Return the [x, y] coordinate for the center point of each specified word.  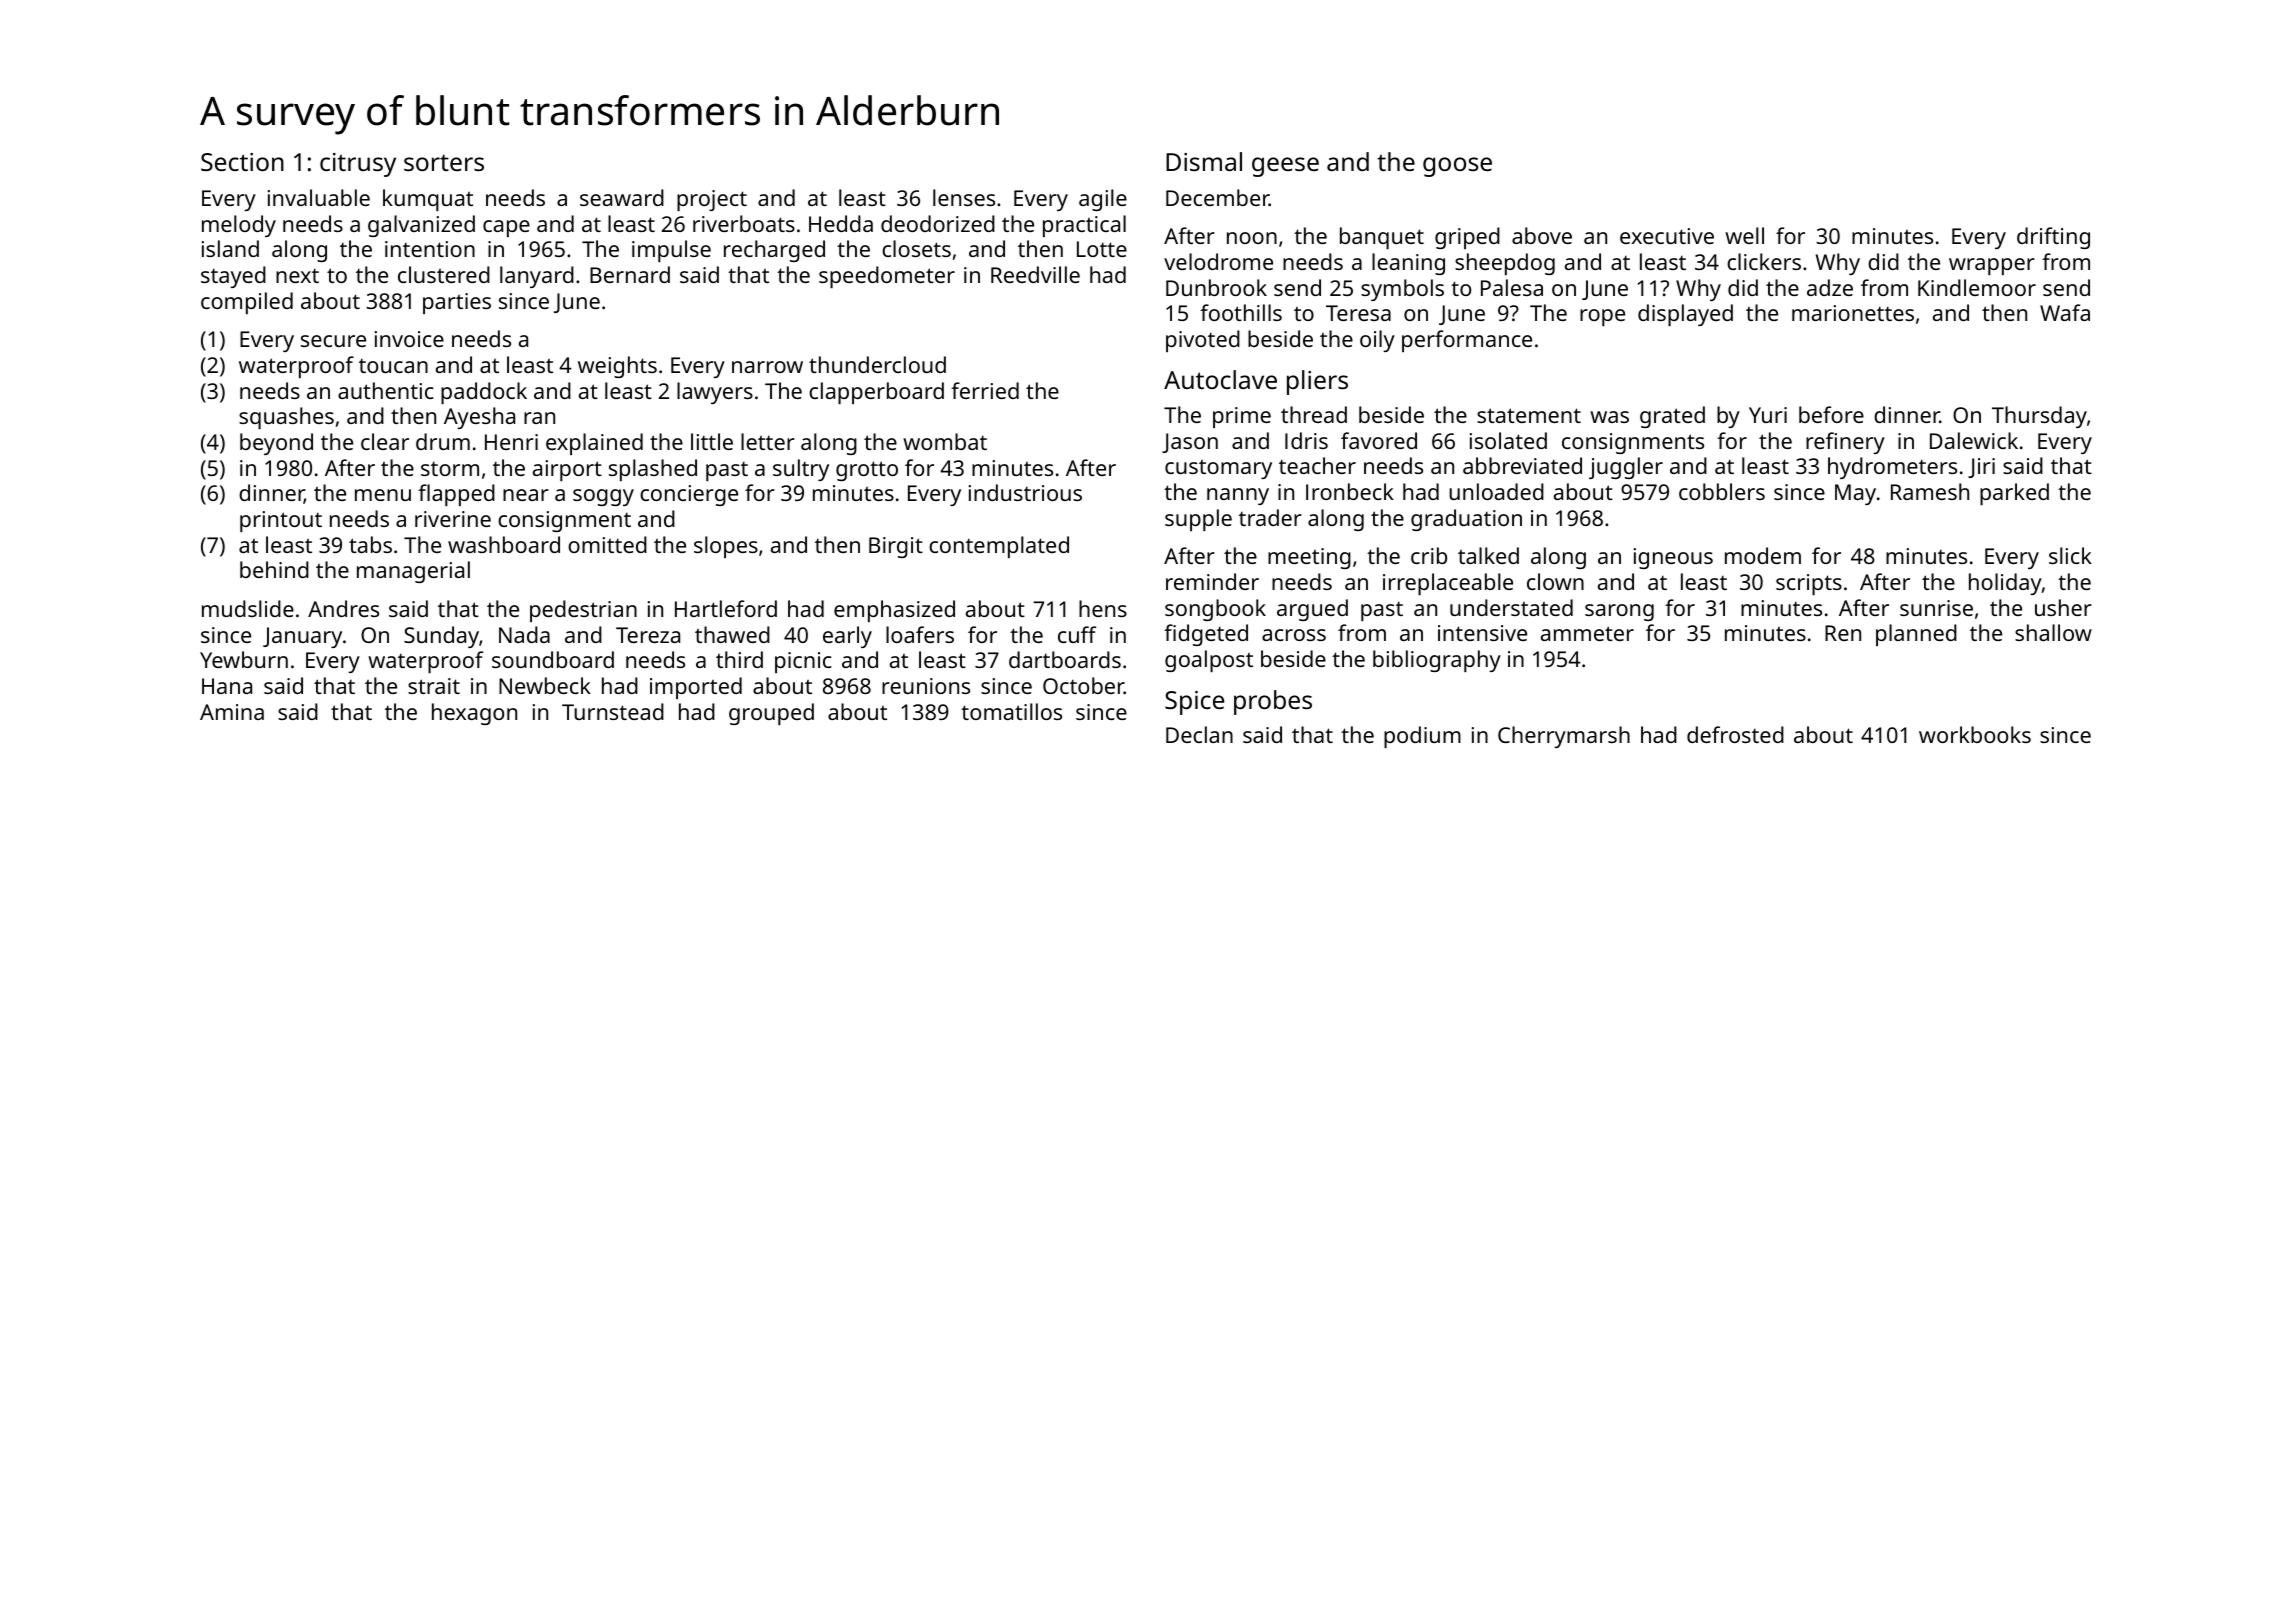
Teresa [1358, 313]
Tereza [648, 635]
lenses [964, 197]
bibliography [1437, 661]
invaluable [319, 197]
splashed [653, 470]
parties [457, 303]
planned [1916, 635]
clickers [1764, 261]
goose [1457, 167]
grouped [771, 714]
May [1855, 494]
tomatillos [1011, 711]
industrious [1025, 492]
